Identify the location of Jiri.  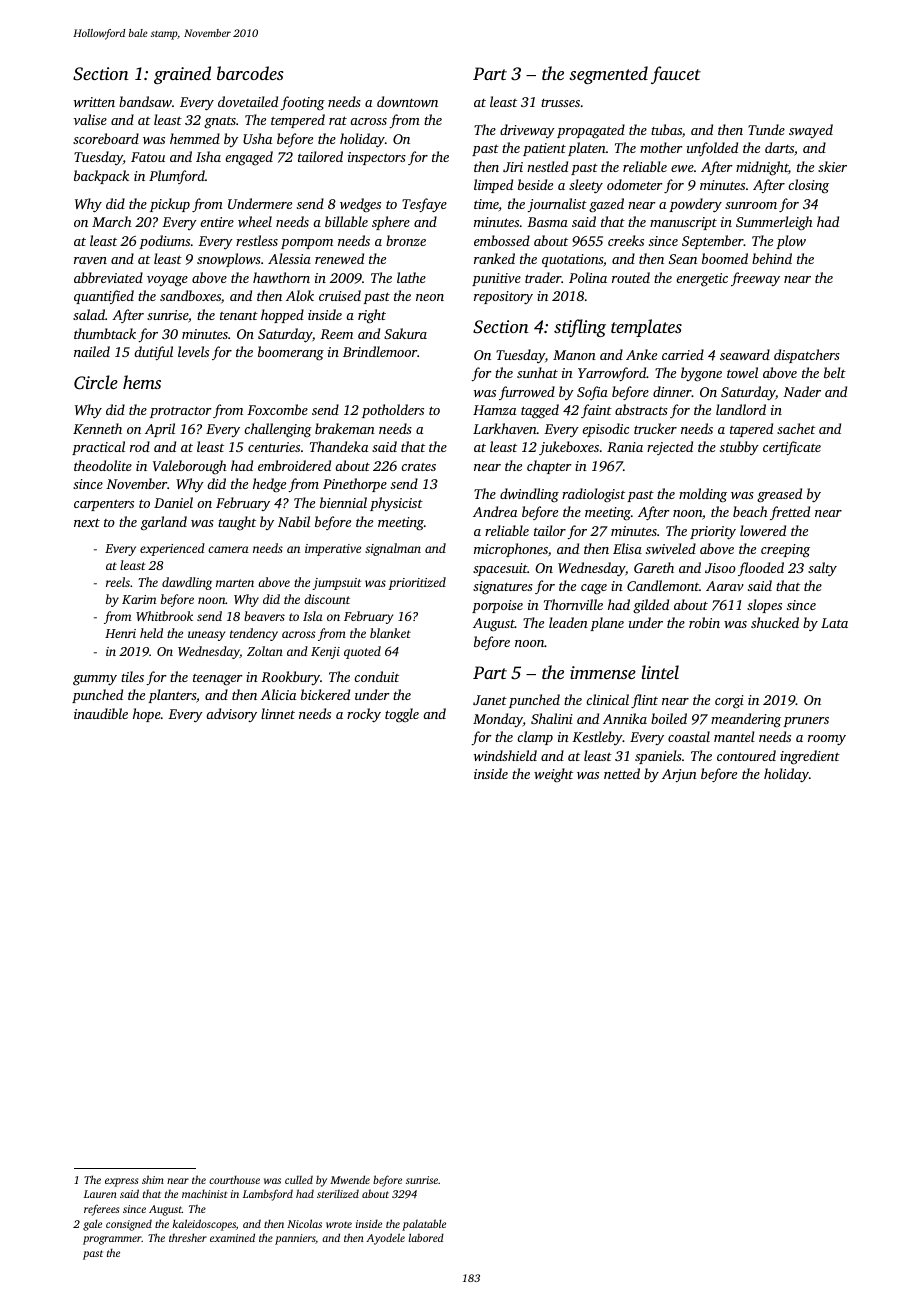
(513, 167).
